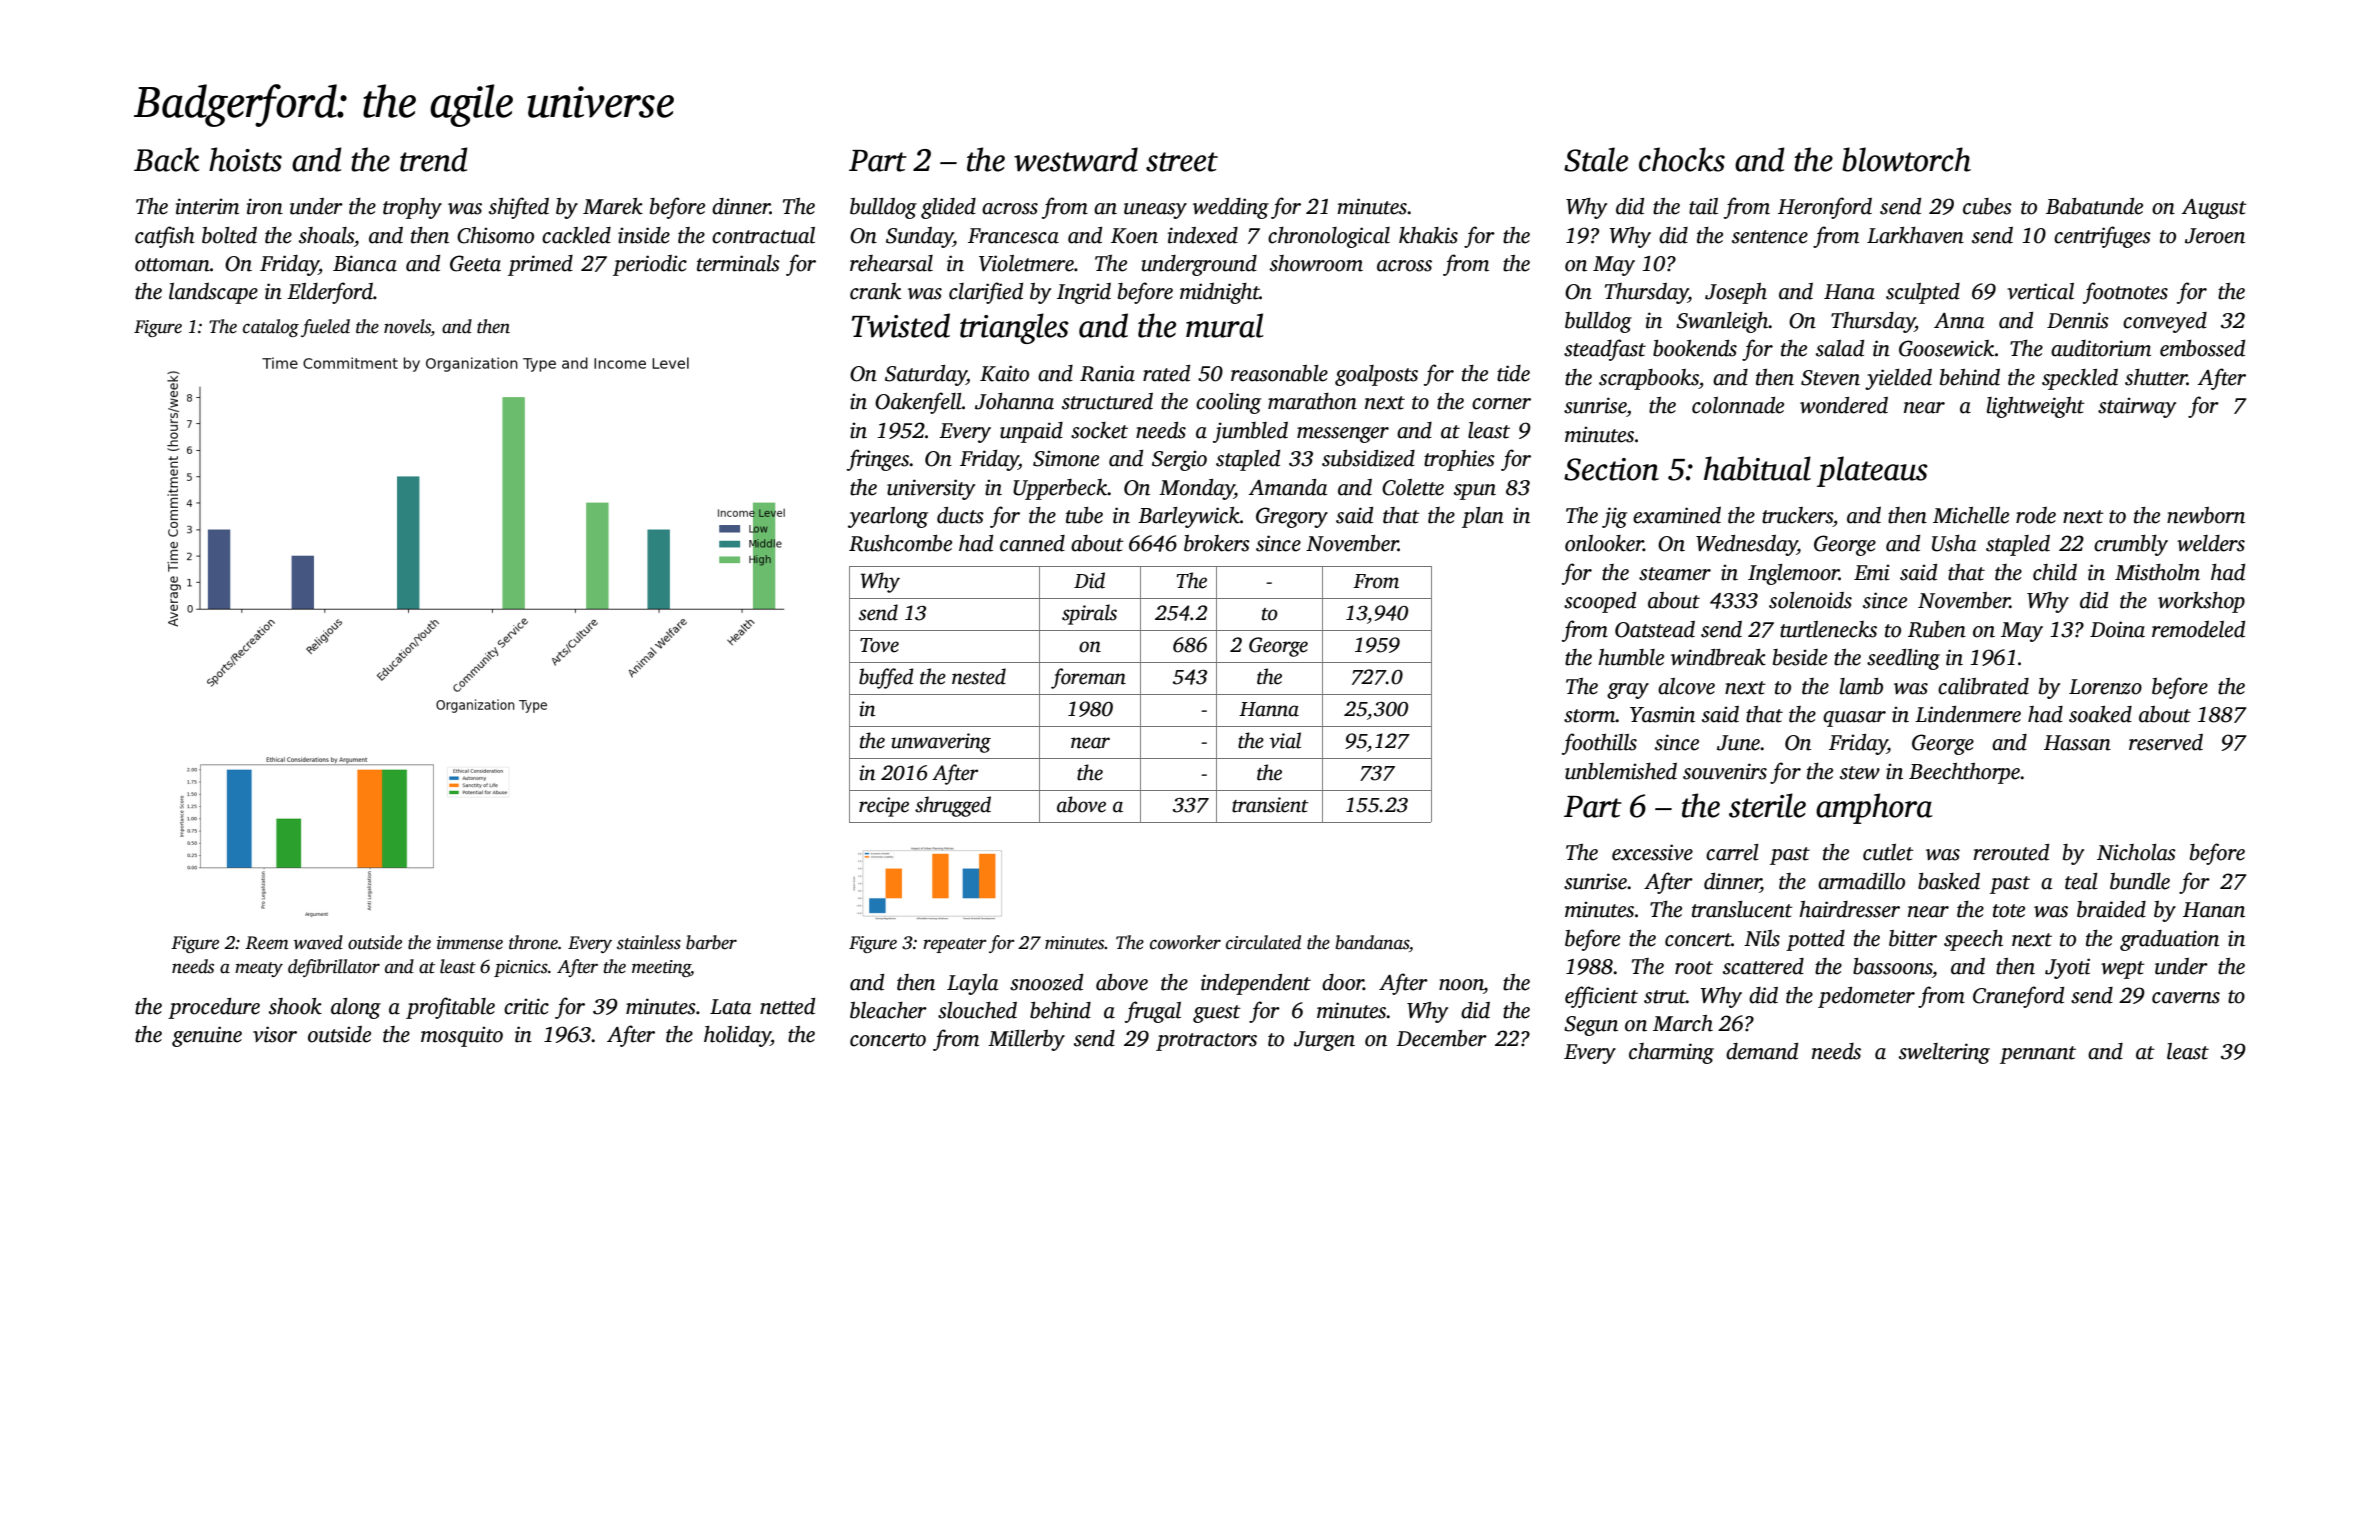  I want to click on Reem, so click(267, 943).
